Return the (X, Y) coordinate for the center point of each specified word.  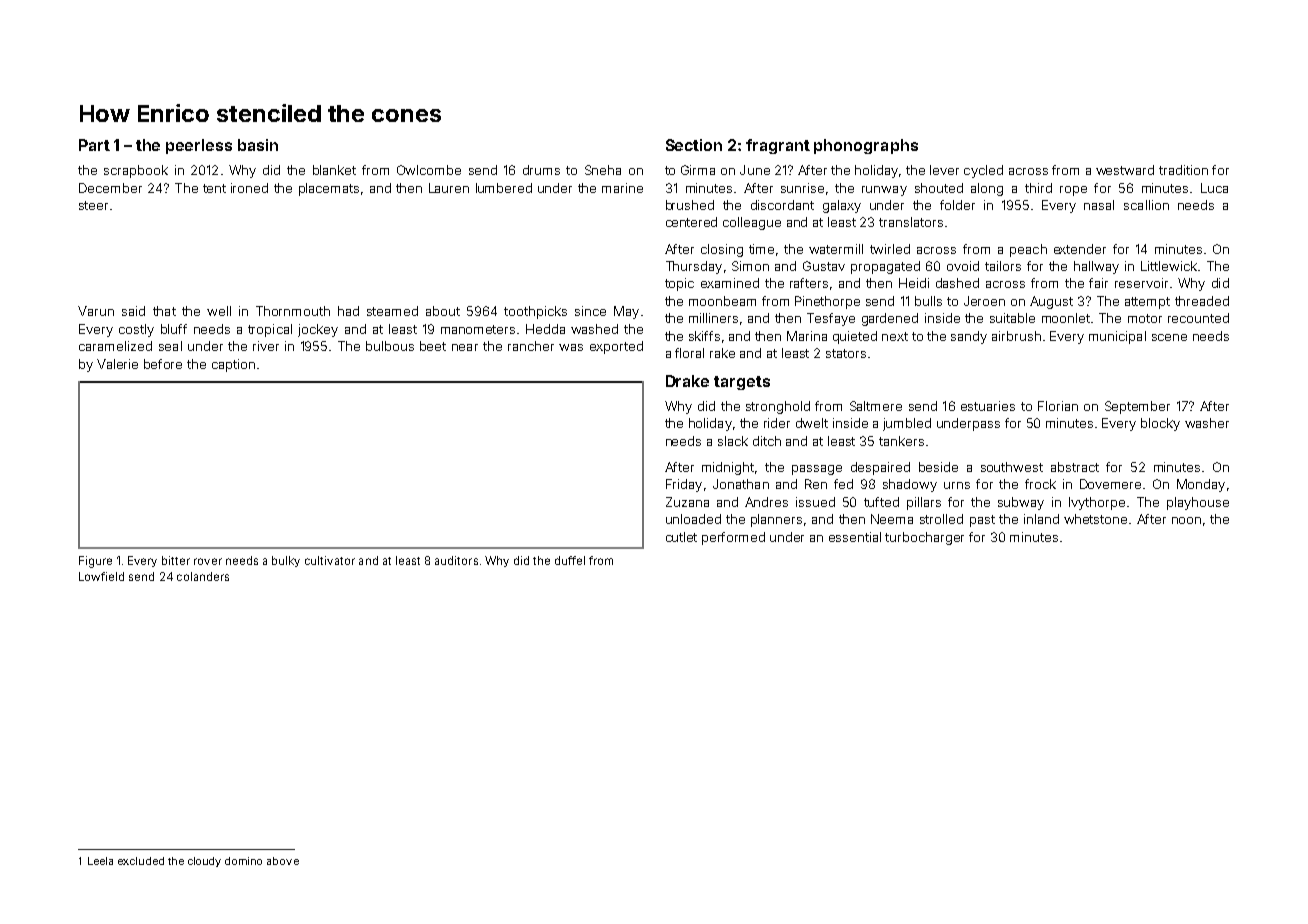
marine (622, 188)
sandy (969, 337)
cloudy (204, 862)
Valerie (117, 364)
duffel (570, 560)
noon (1186, 520)
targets (742, 383)
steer (93, 205)
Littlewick (1169, 266)
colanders (203, 576)
